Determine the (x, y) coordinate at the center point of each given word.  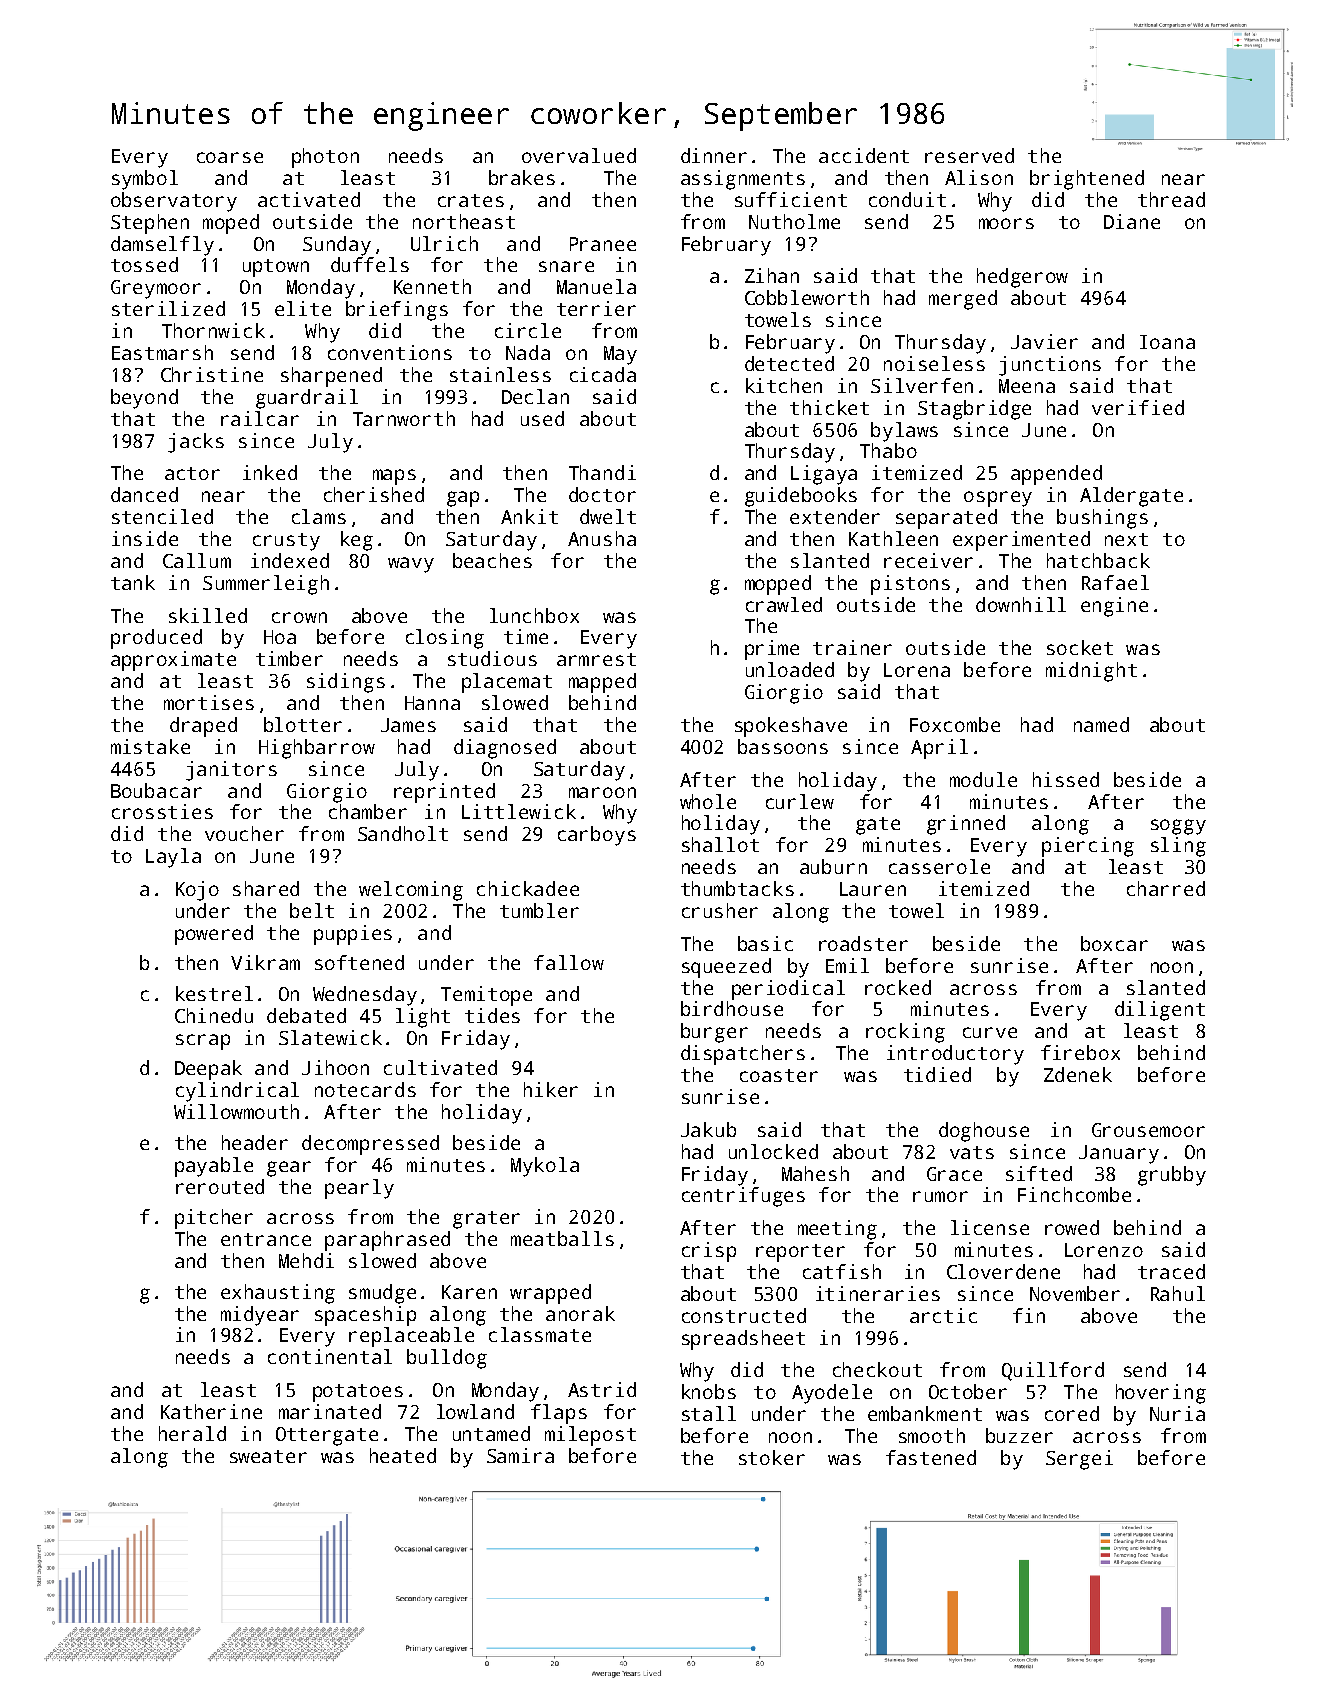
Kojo (197, 891)
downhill (1021, 604)
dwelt (608, 516)
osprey (998, 499)
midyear (260, 1316)
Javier (1044, 341)
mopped (778, 585)
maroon (602, 792)
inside (145, 538)
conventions (390, 352)
